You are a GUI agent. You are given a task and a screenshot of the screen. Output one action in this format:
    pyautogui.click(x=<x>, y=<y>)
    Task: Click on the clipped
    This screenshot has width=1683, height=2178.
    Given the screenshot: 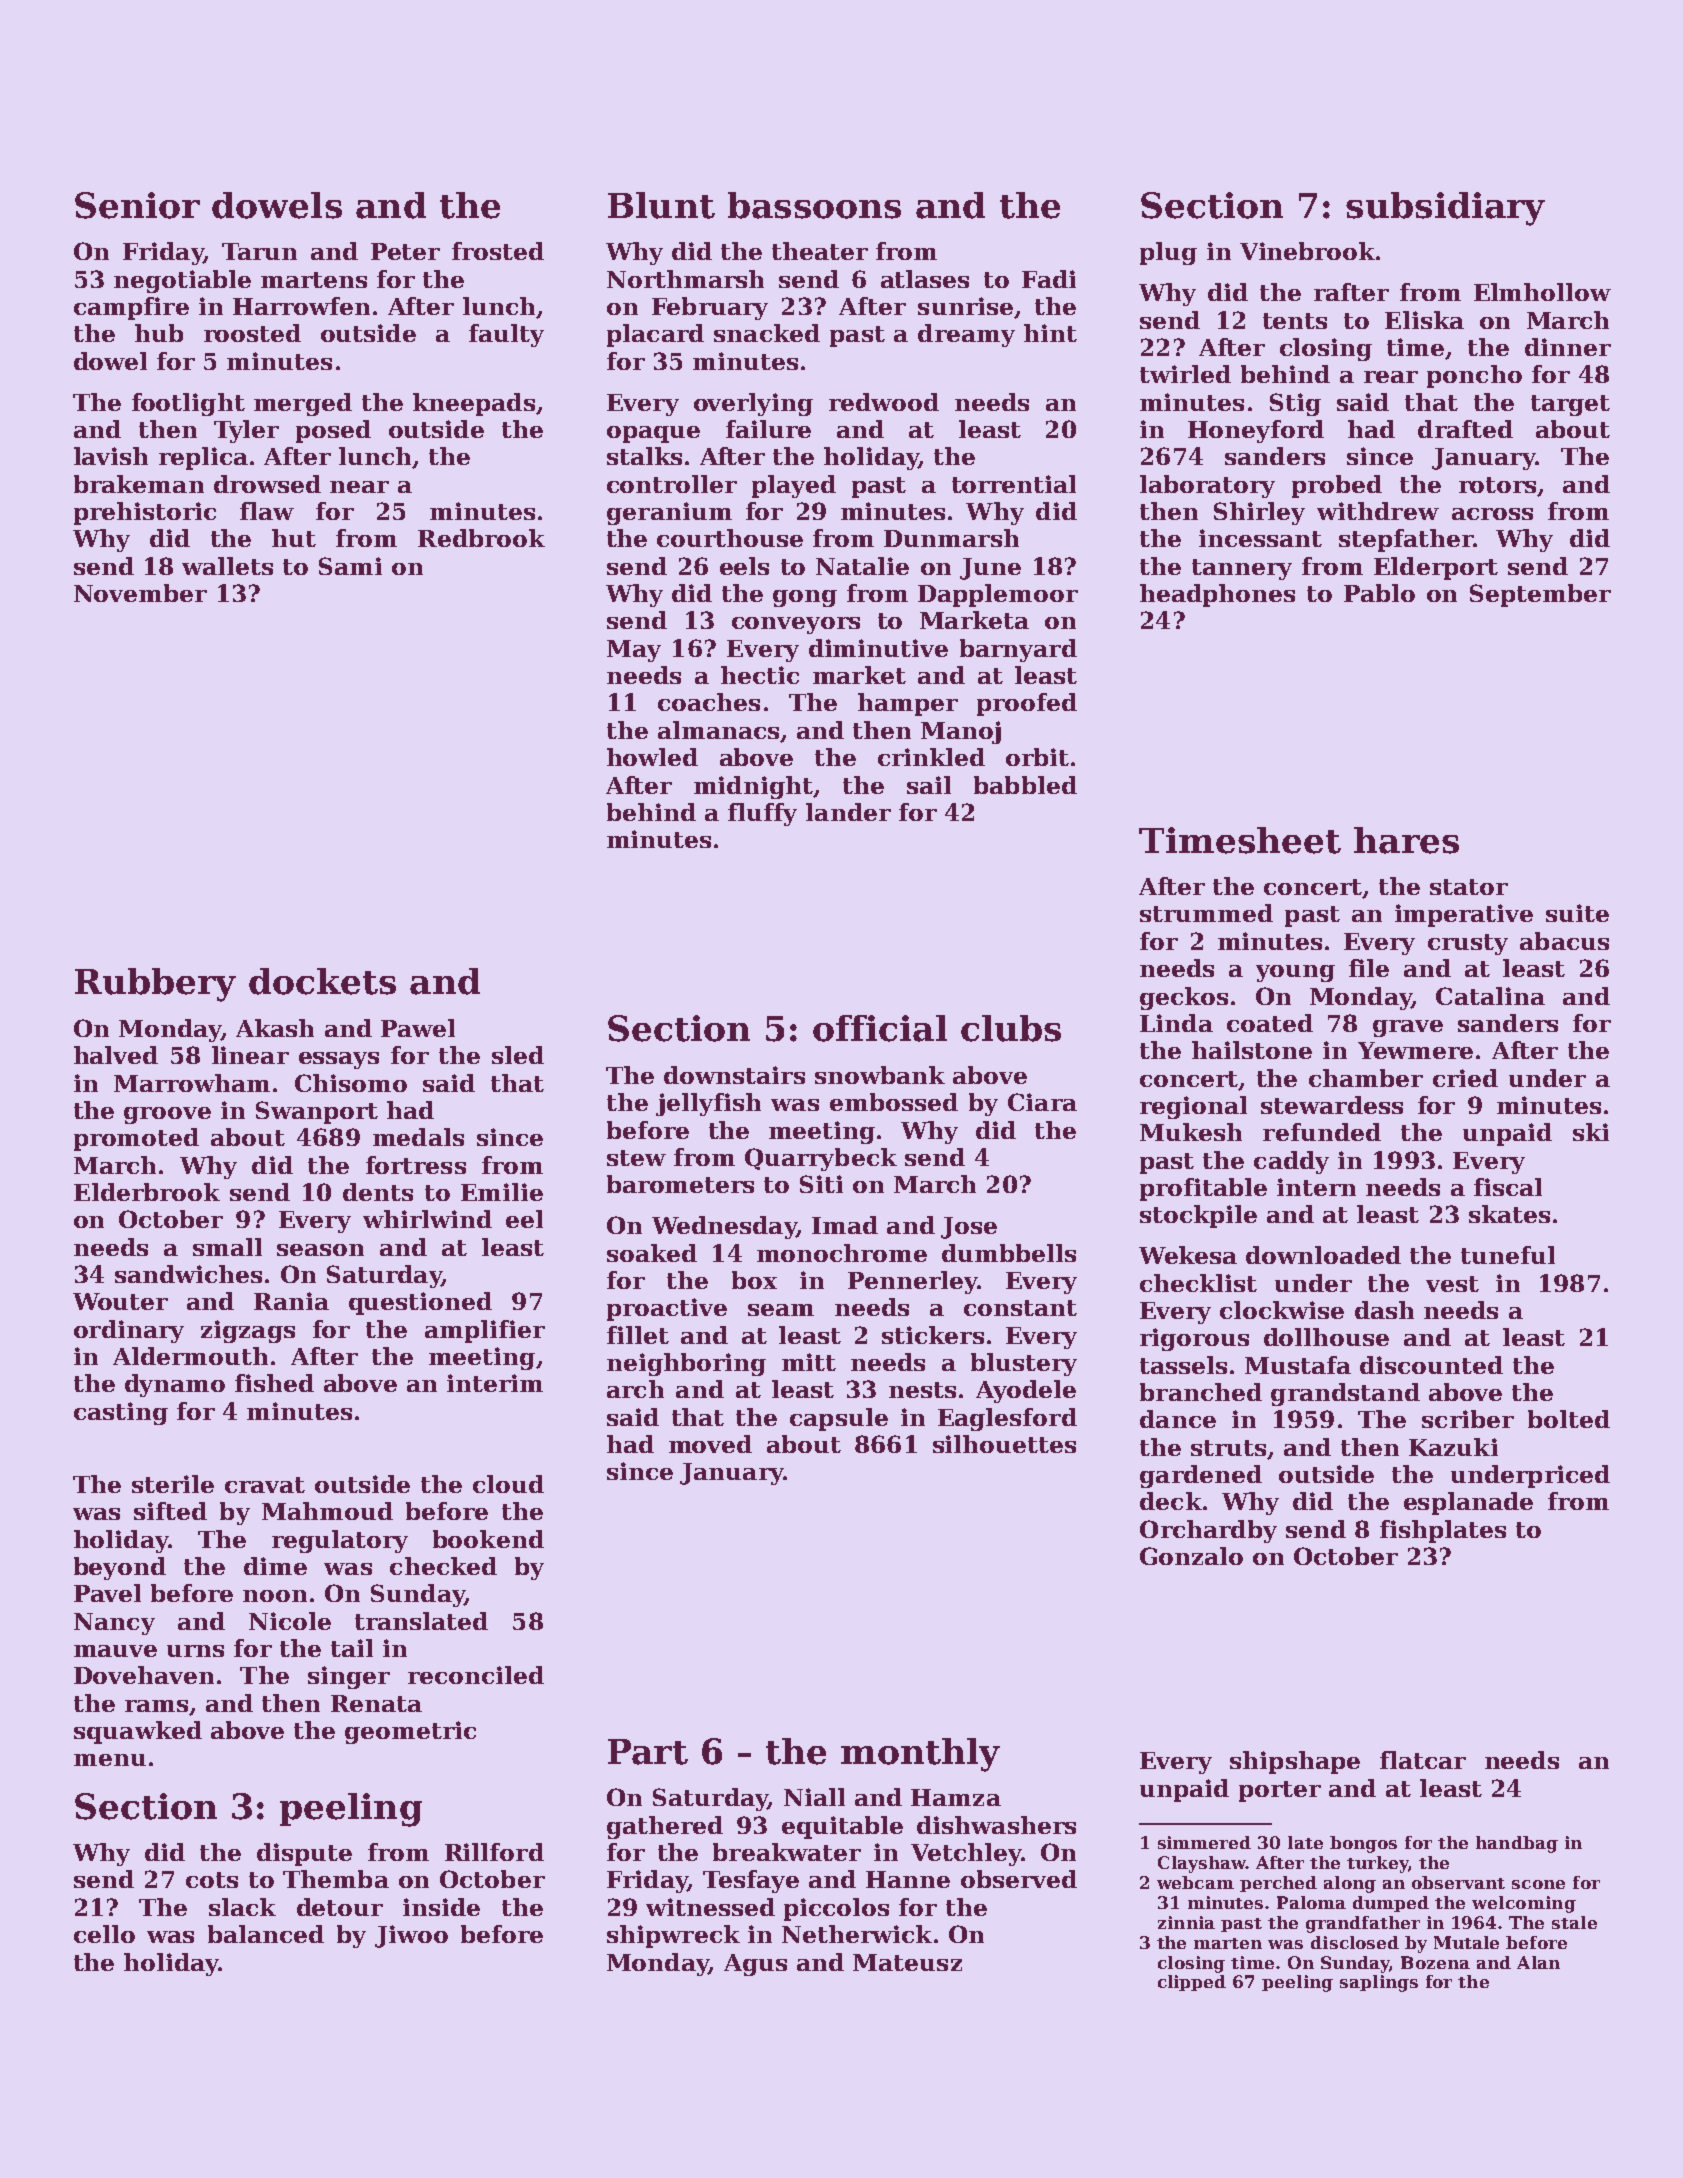 What is the action you would take?
    pyautogui.click(x=1192, y=1983)
